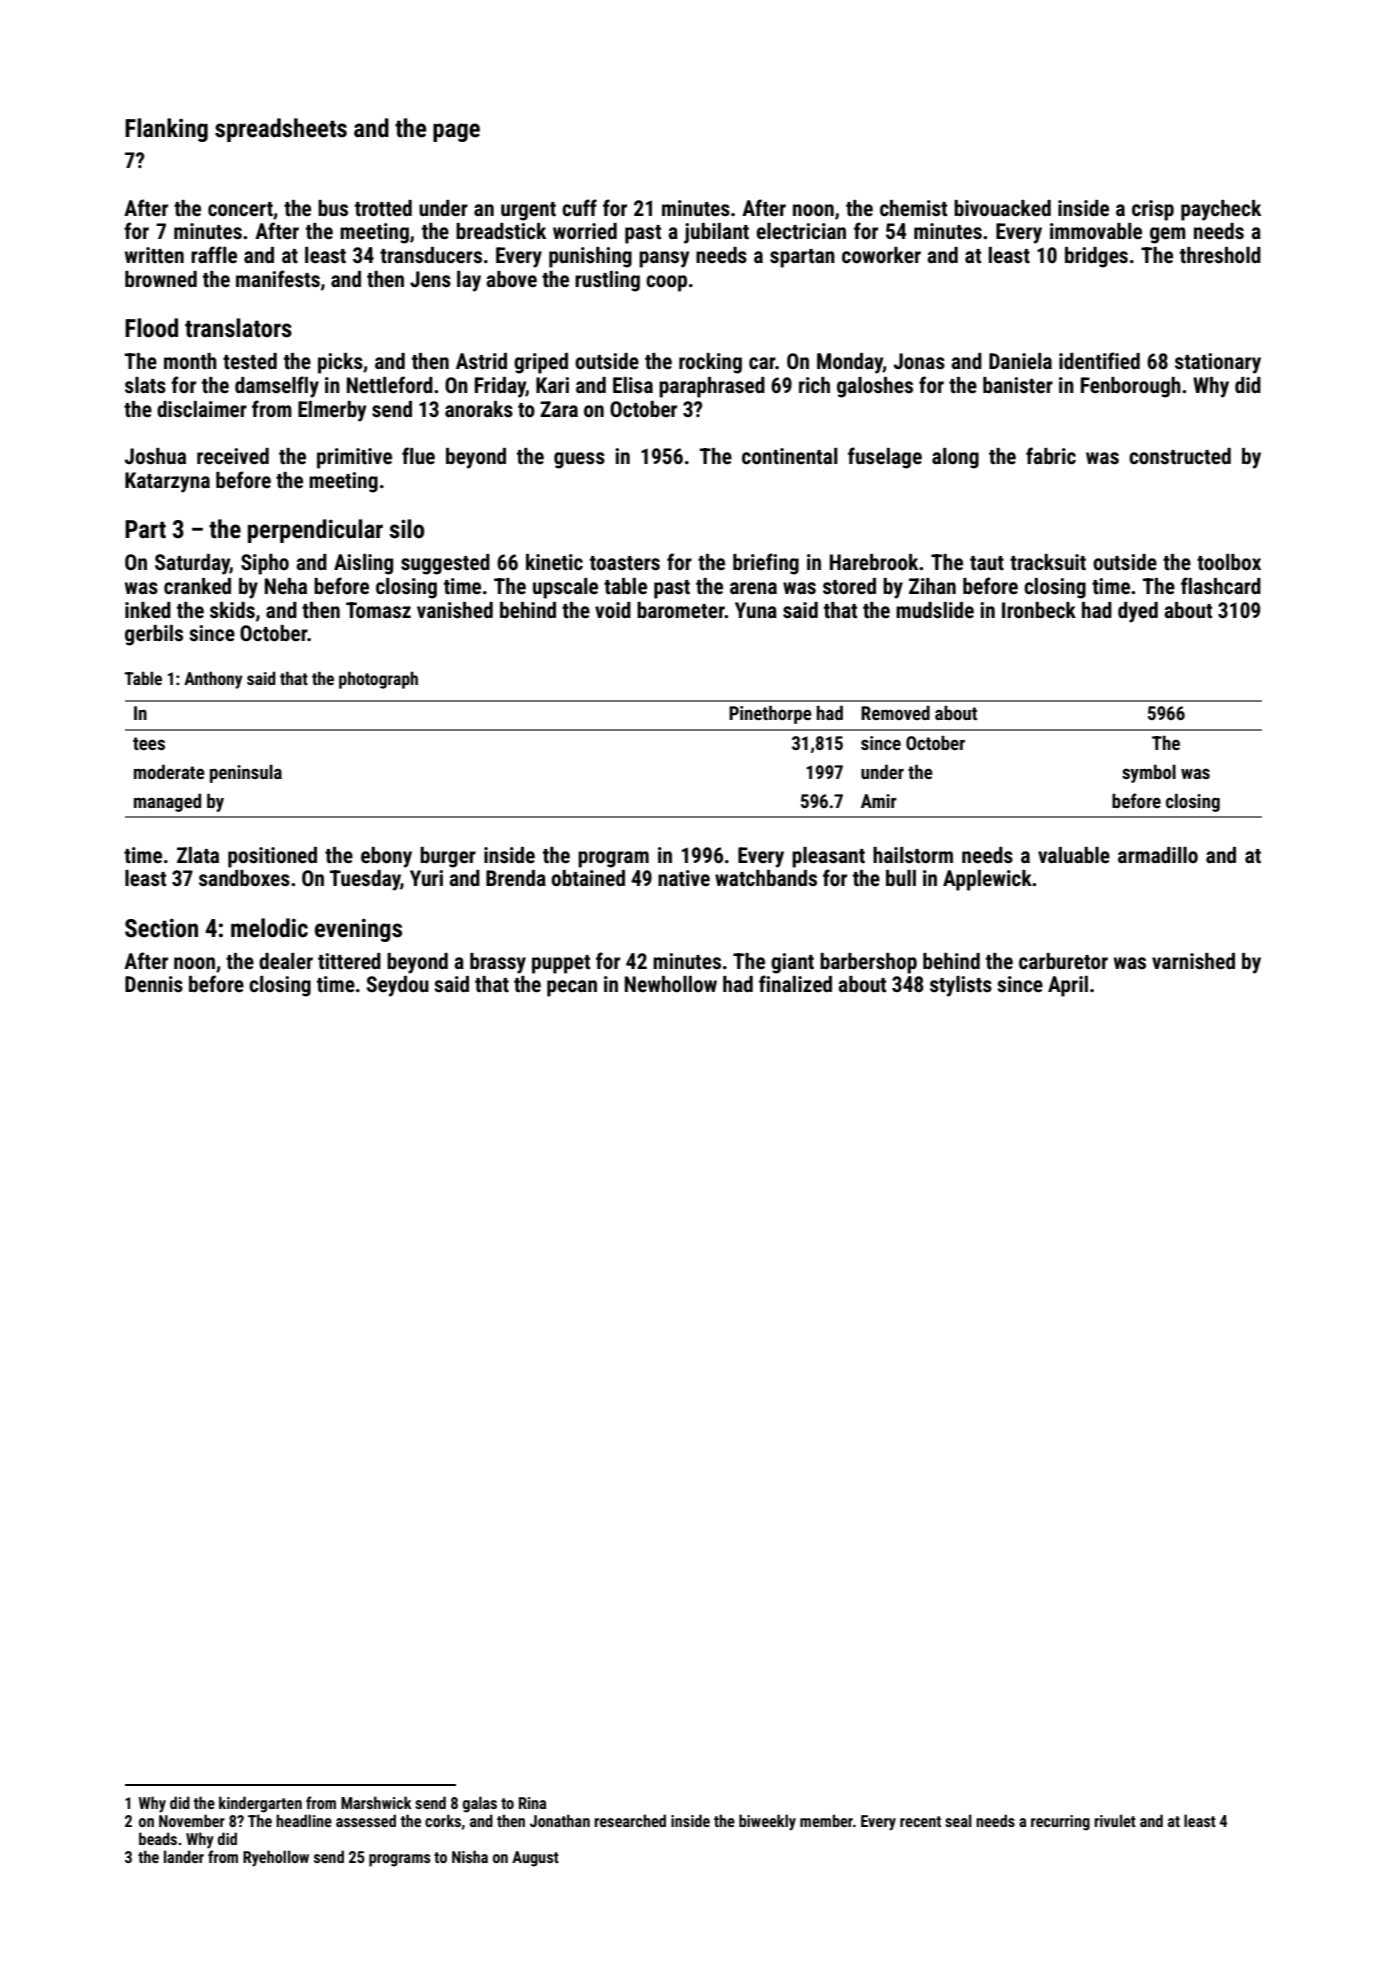 The height and width of the screenshot is (1969, 1386). What do you see at coordinates (456, 132) in the screenshot?
I see `page` at bounding box center [456, 132].
